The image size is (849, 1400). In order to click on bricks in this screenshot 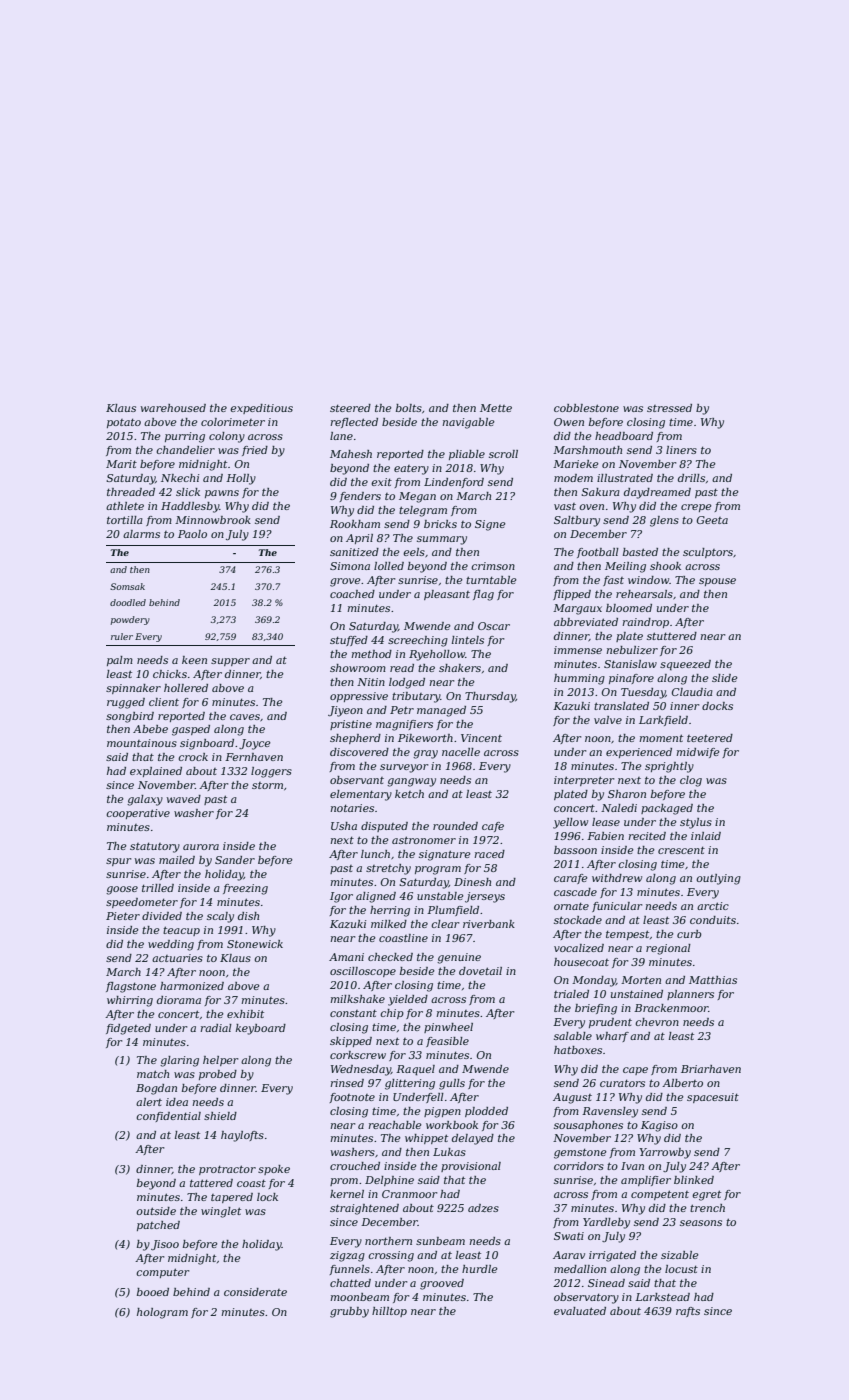, I will do `click(440, 524)`.
